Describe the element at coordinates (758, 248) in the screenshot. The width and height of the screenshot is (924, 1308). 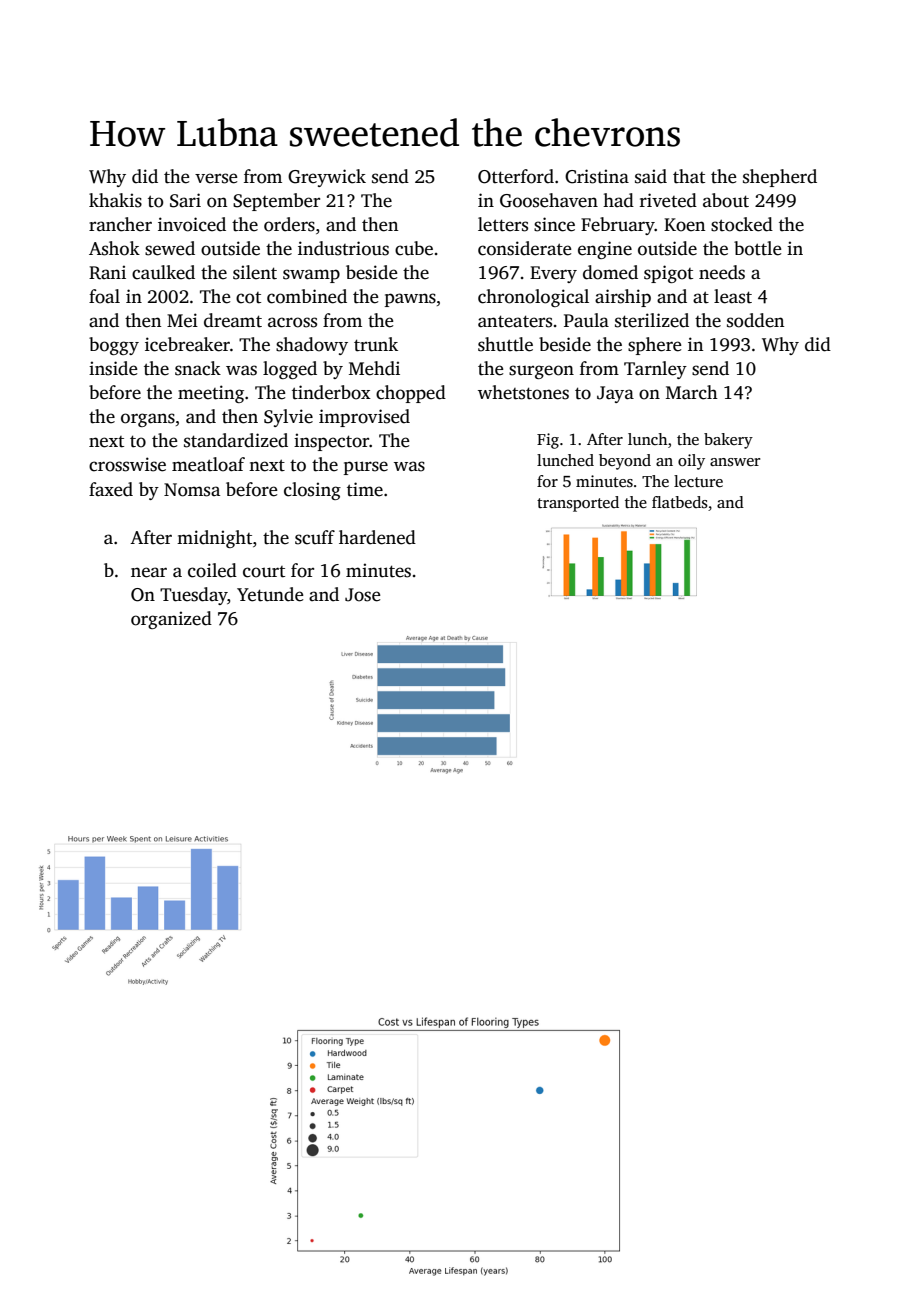
I see `bottle` at that location.
